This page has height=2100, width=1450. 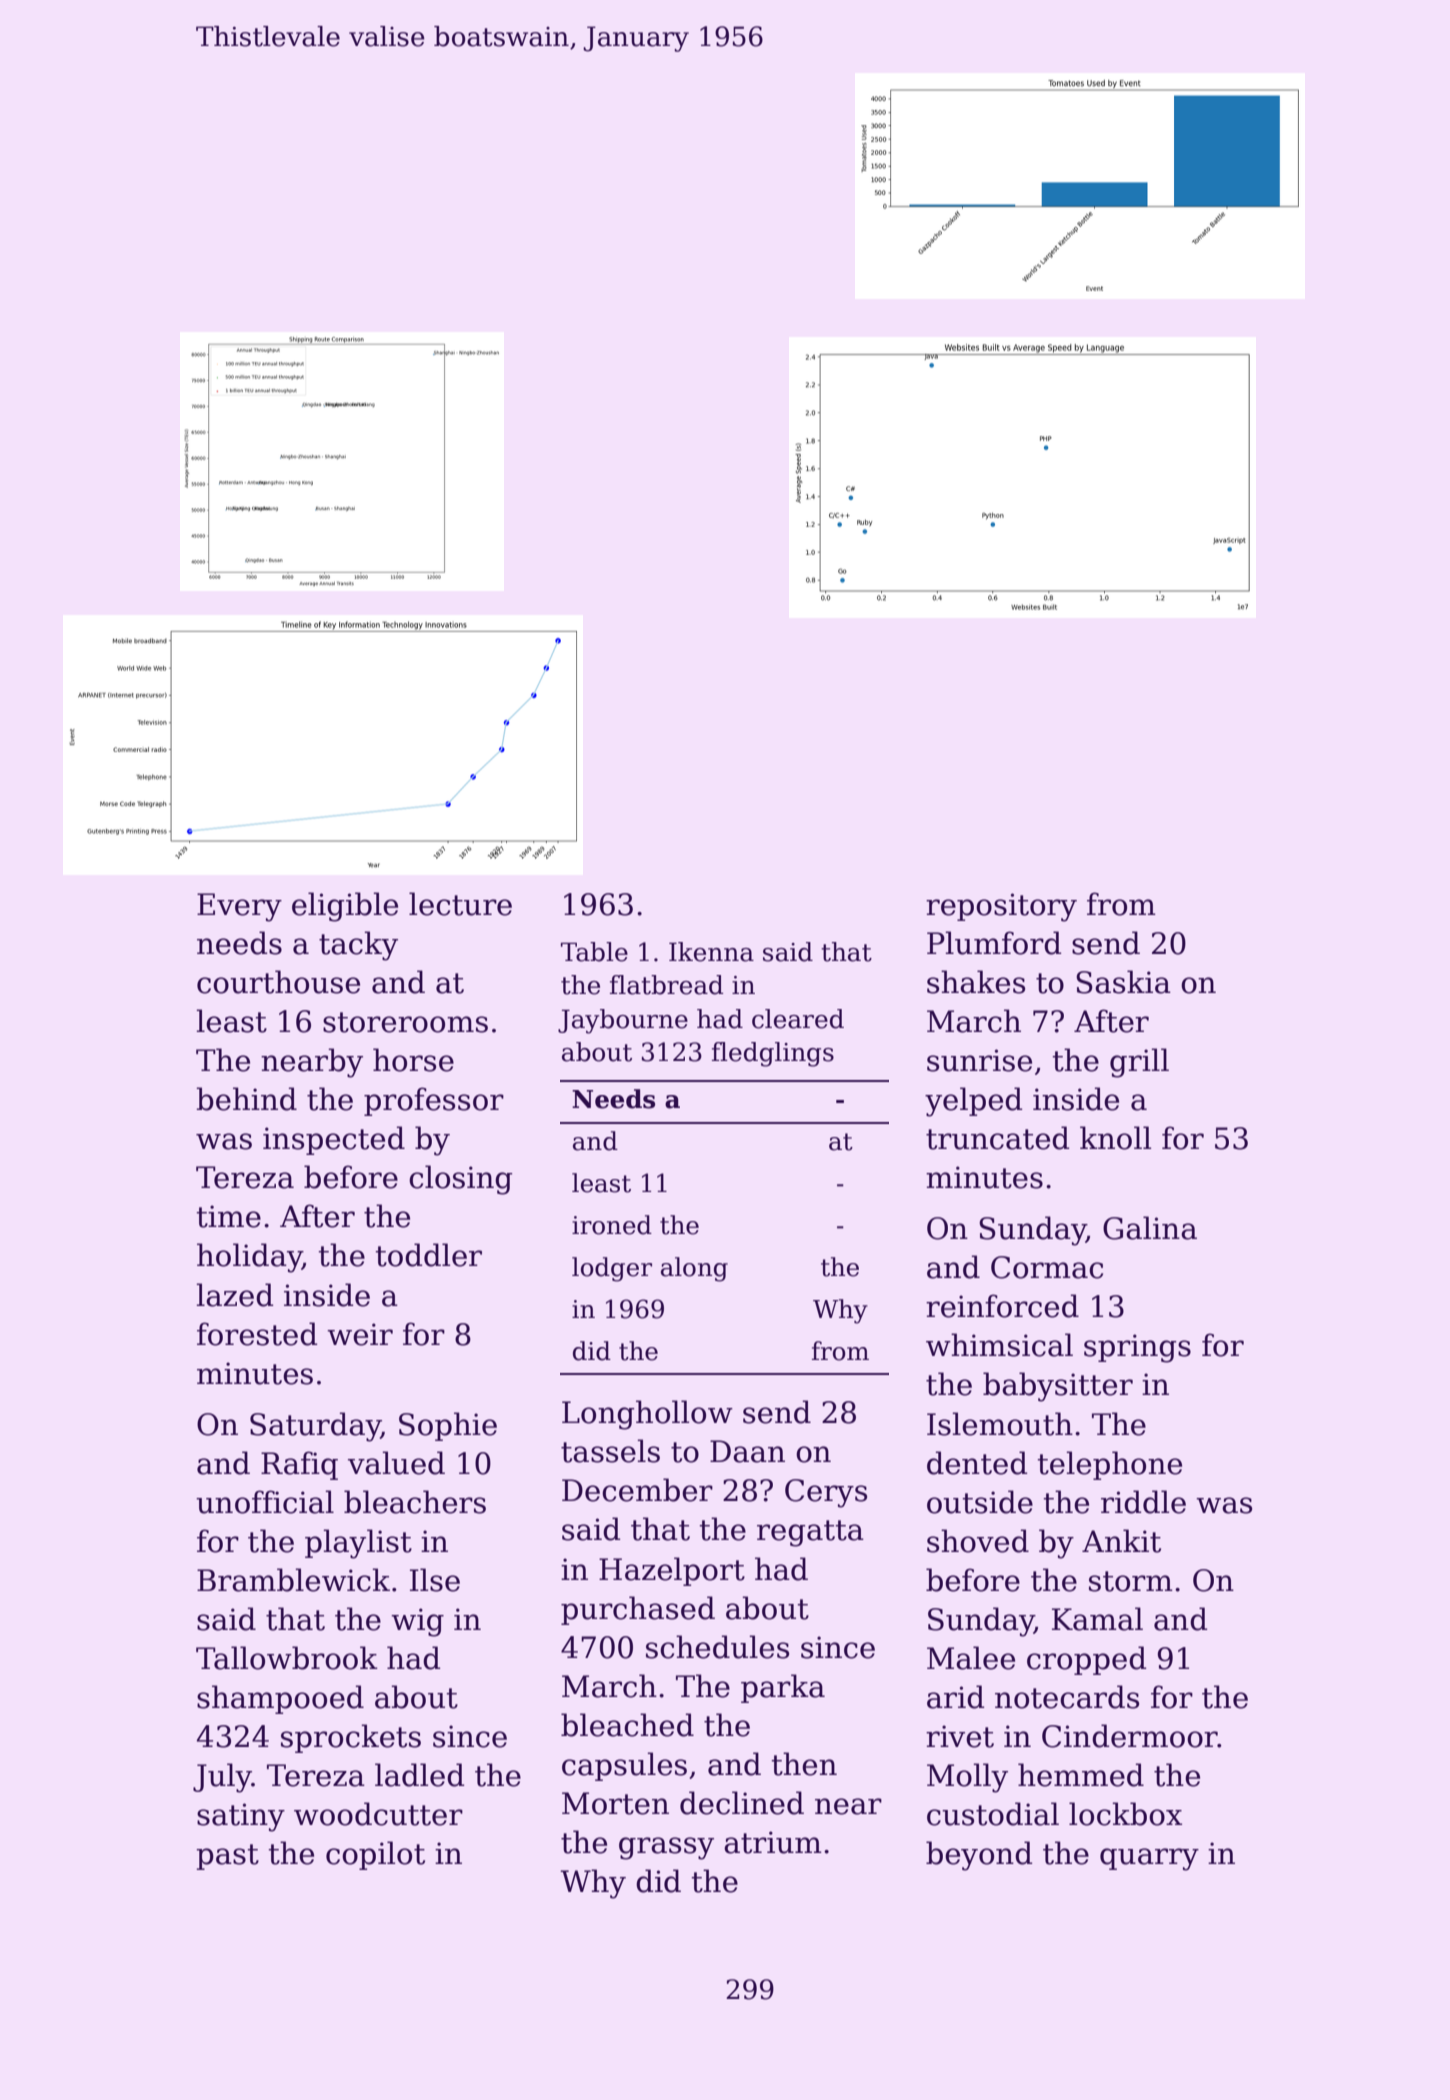 I want to click on Saskia, so click(x=1123, y=982).
